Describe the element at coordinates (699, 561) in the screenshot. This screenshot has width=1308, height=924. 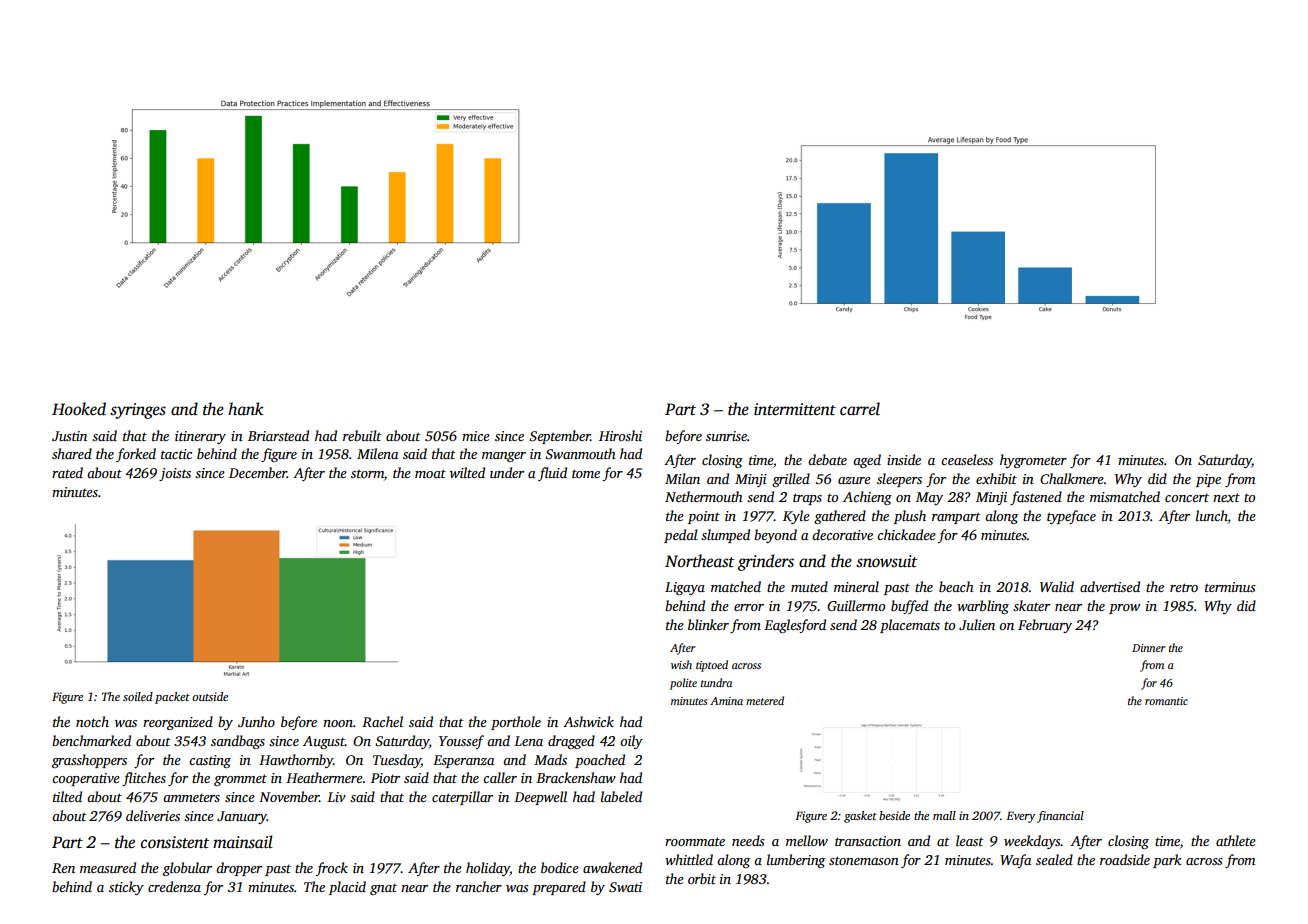
I see `Northeast` at that location.
